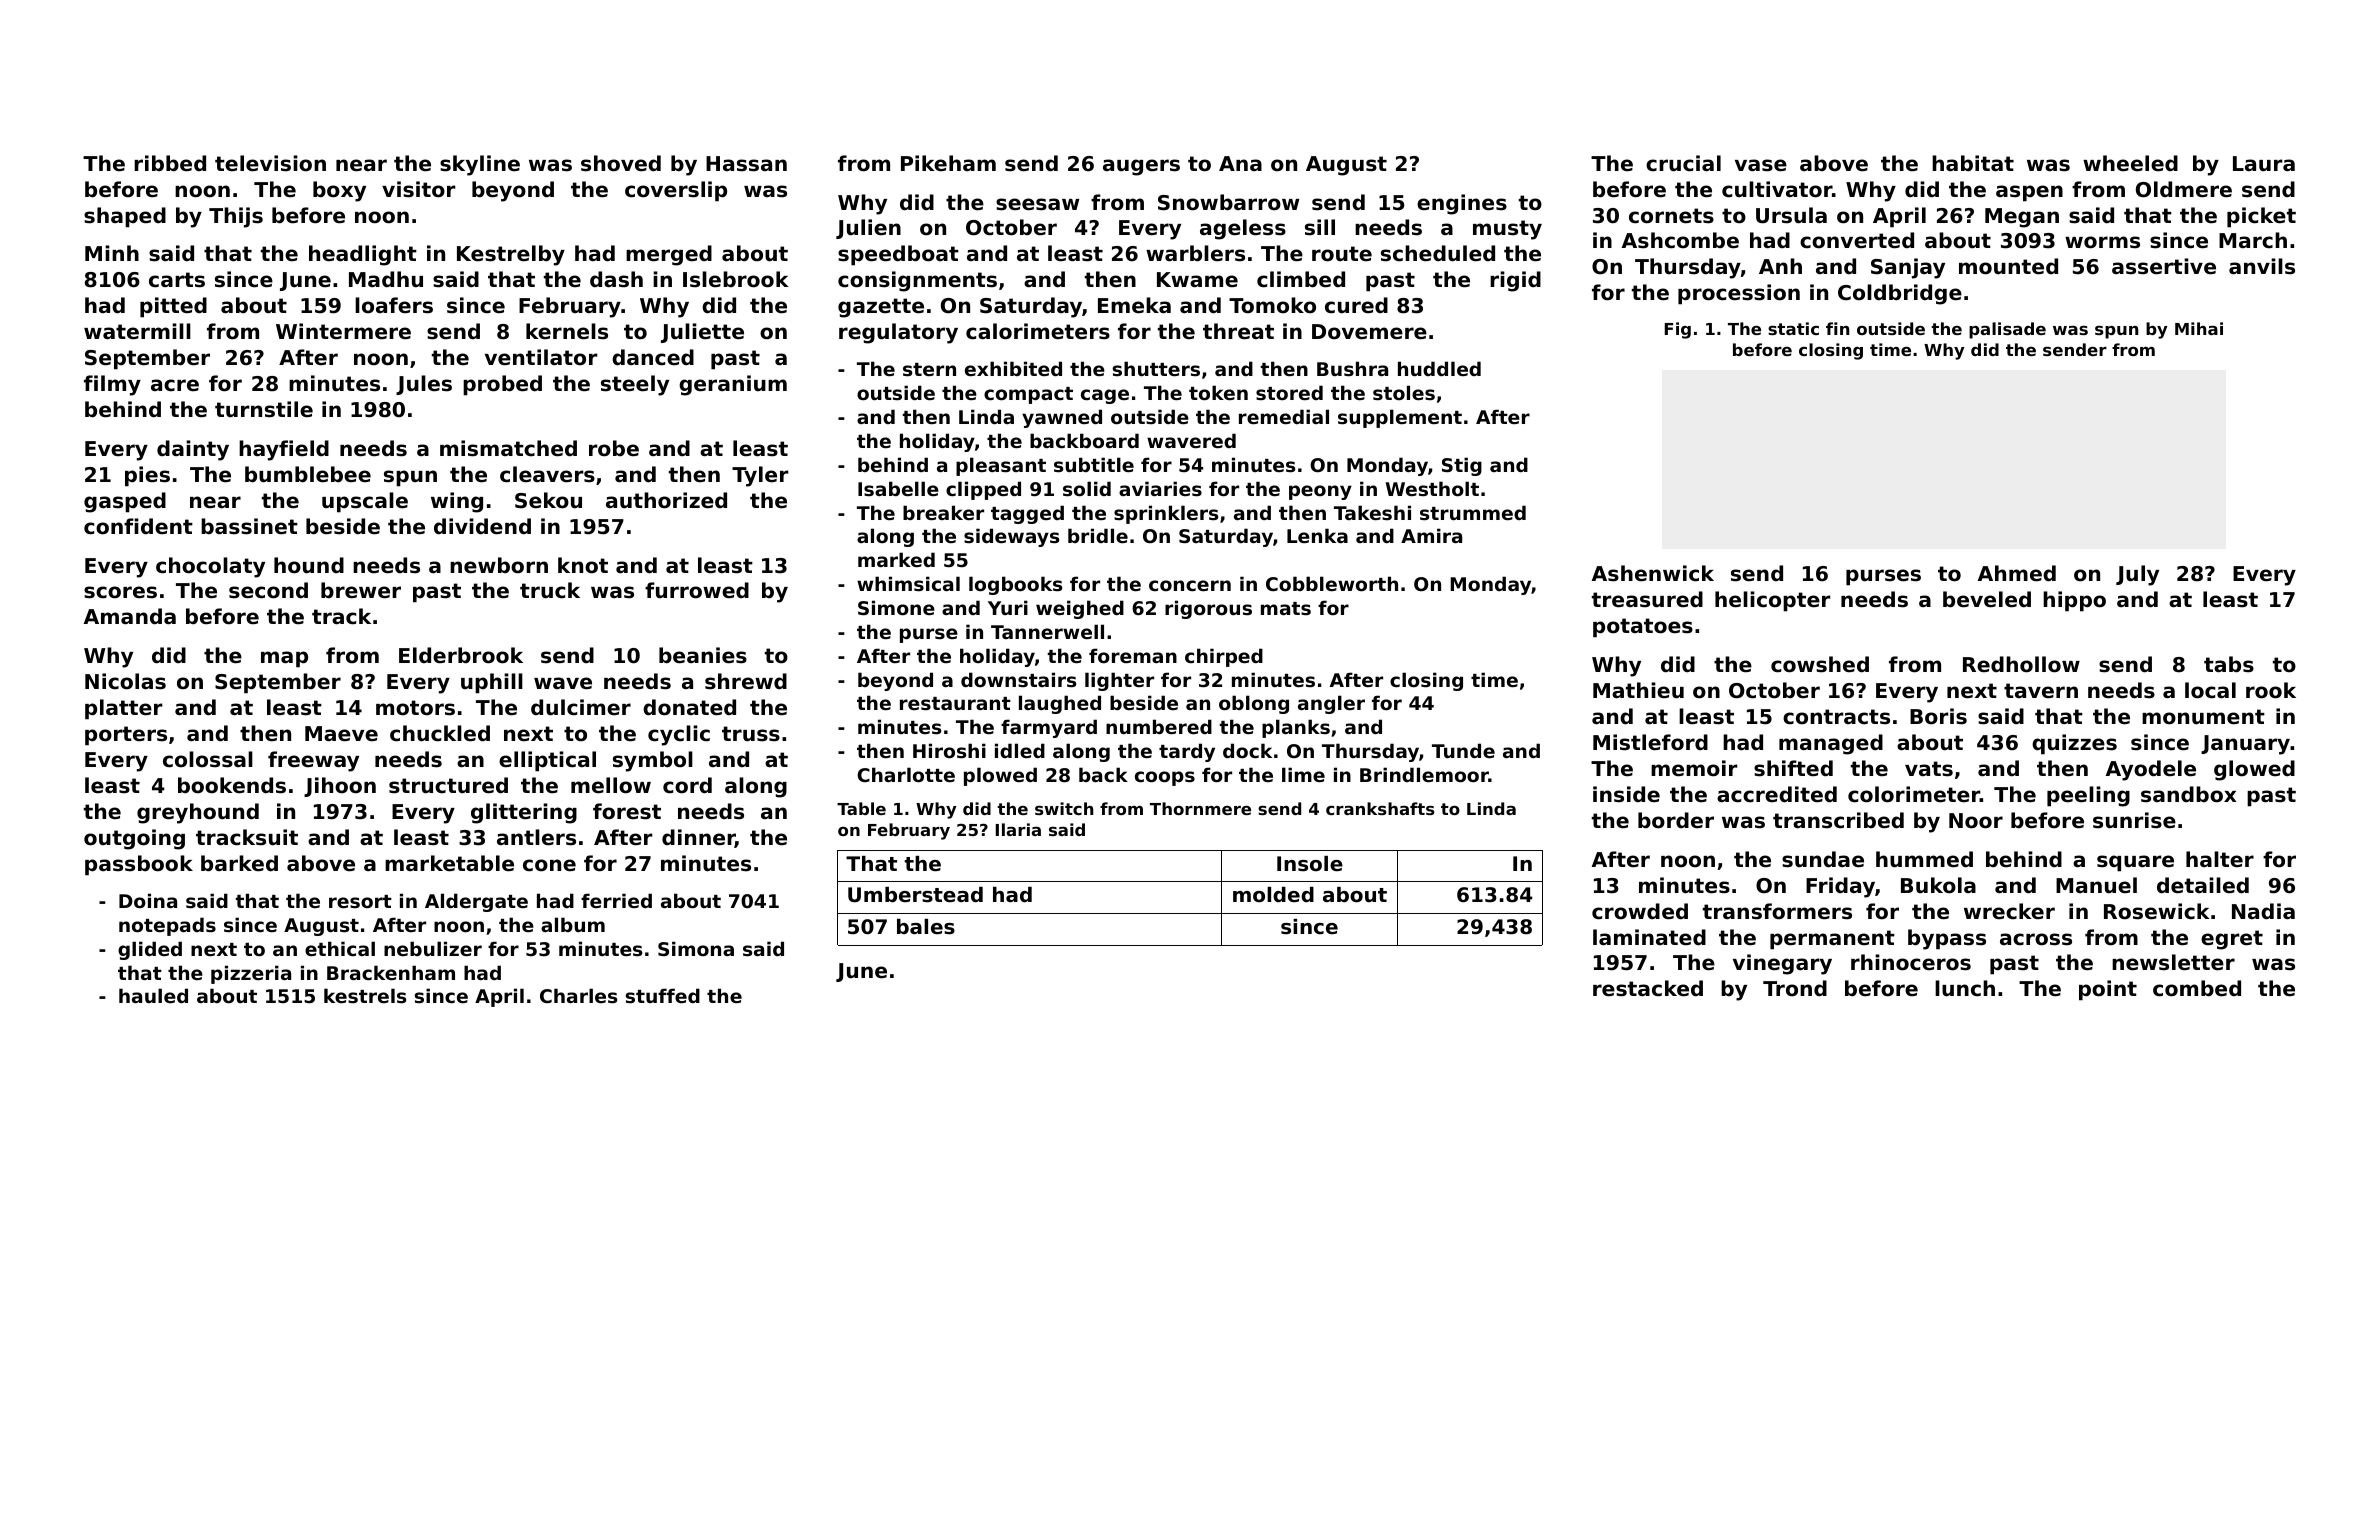  What do you see at coordinates (949, 751) in the image?
I see `Hiroshi` at bounding box center [949, 751].
